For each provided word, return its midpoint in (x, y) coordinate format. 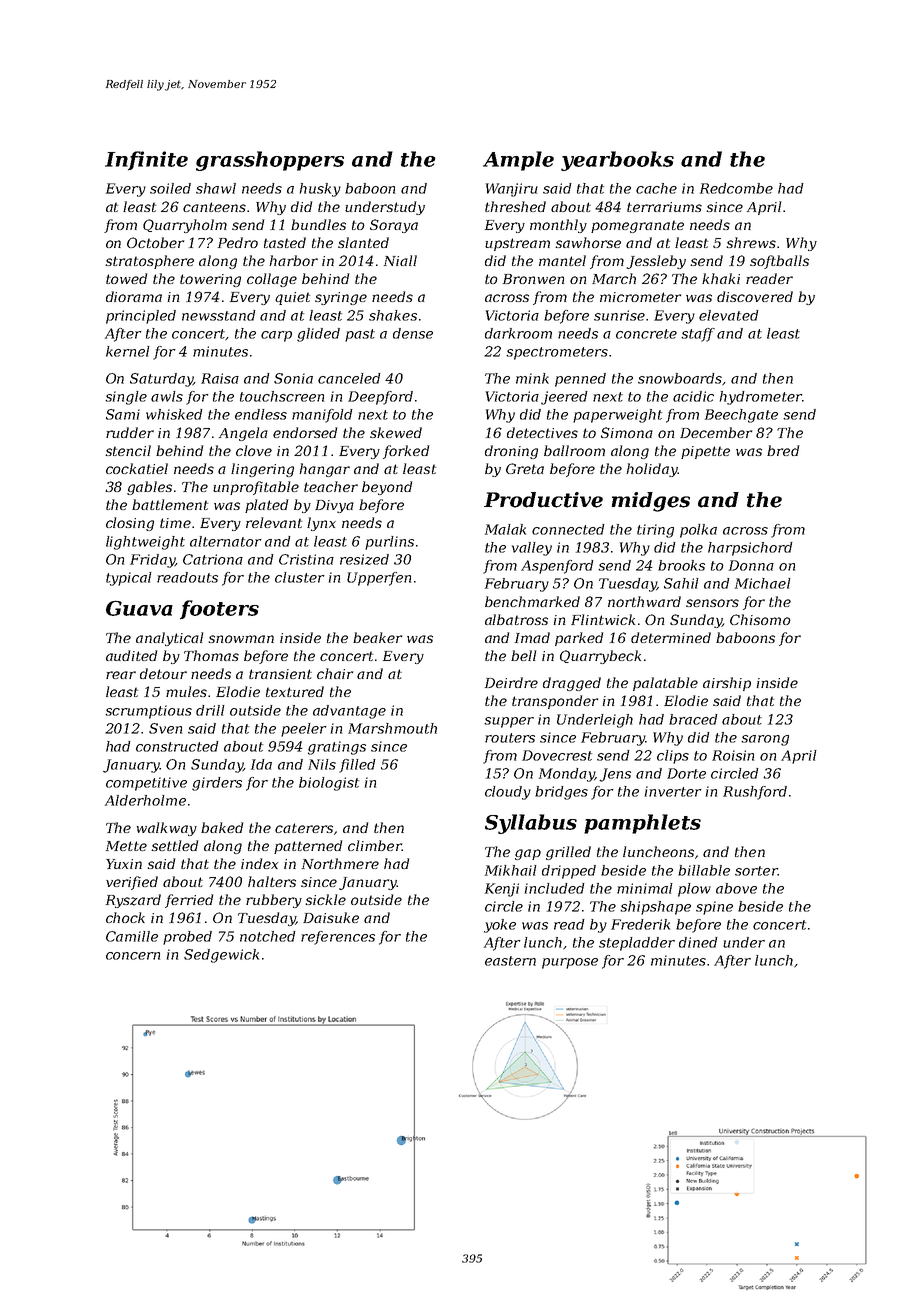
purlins (389, 543)
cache (656, 188)
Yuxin (124, 864)
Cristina (306, 559)
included (555, 888)
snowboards (680, 379)
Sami (123, 414)
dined (698, 942)
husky (320, 190)
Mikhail (511, 870)
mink (532, 378)
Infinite (146, 161)
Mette (126, 846)
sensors (712, 603)
